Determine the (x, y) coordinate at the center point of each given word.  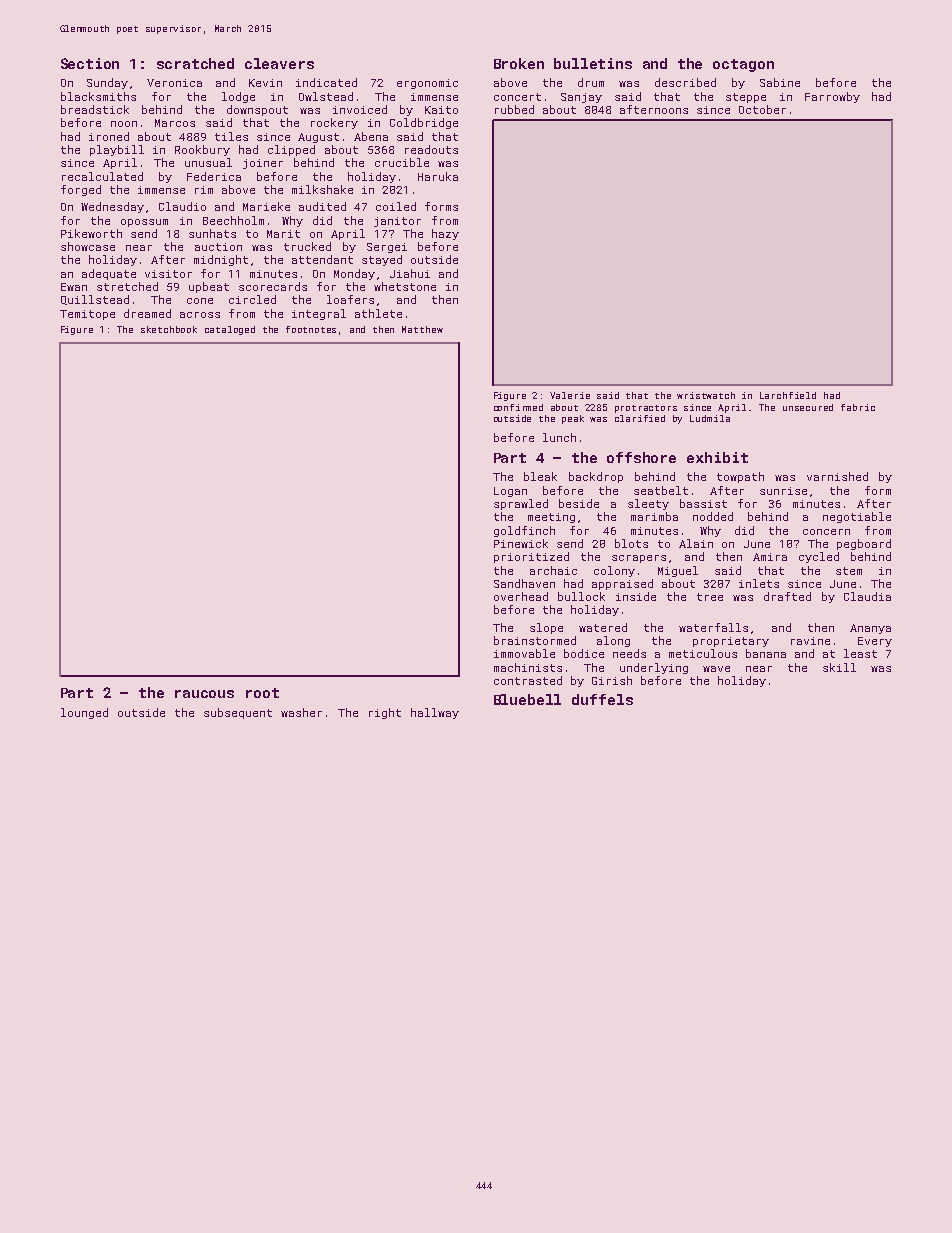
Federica (214, 176)
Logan (510, 492)
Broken (519, 63)
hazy (445, 234)
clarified (640, 418)
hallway (435, 713)
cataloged (230, 330)
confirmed (518, 407)
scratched (195, 63)
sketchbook (169, 329)
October (762, 109)
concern (826, 532)
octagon (743, 65)
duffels (602, 699)
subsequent (238, 713)
